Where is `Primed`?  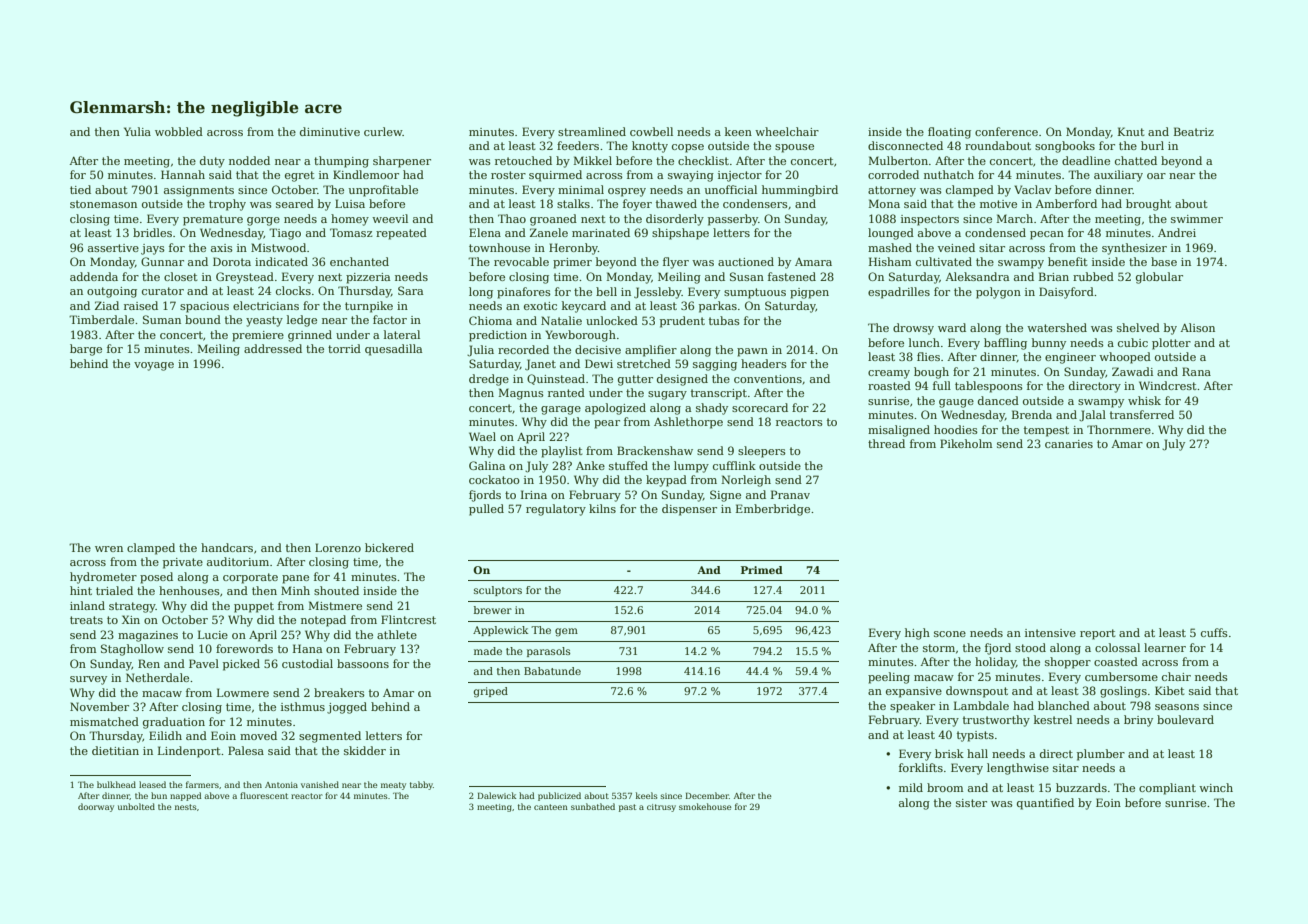
Primed is located at coordinates (762, 570).
